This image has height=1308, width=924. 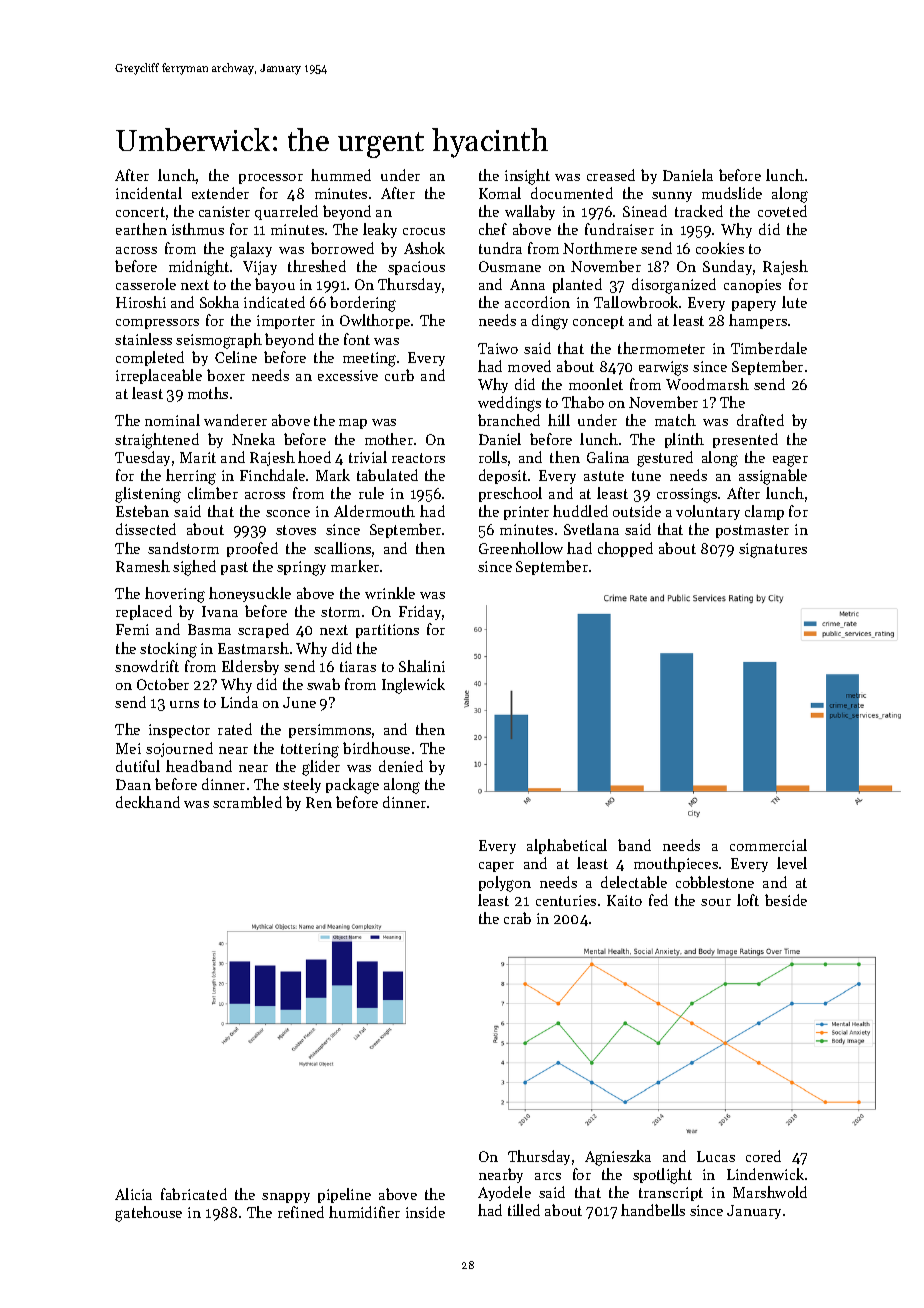 I want to click on creased, so click(x=611, y=175).
